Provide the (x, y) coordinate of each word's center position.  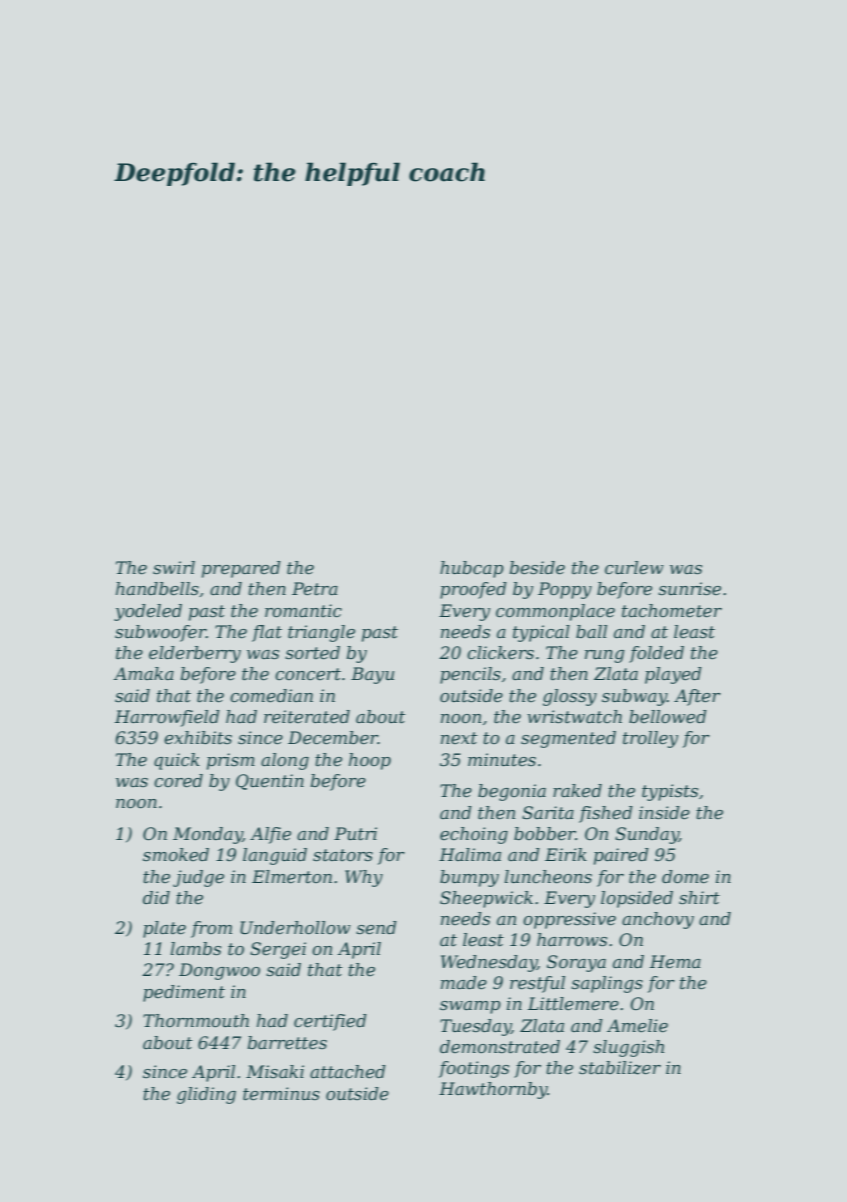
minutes (502, 760)
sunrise (689, 589)
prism (231, 761)
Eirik (566, 854)
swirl (174, 568)
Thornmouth (196, 1021)
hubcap (472, 569)
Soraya (576, 963)
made (464, 983)
